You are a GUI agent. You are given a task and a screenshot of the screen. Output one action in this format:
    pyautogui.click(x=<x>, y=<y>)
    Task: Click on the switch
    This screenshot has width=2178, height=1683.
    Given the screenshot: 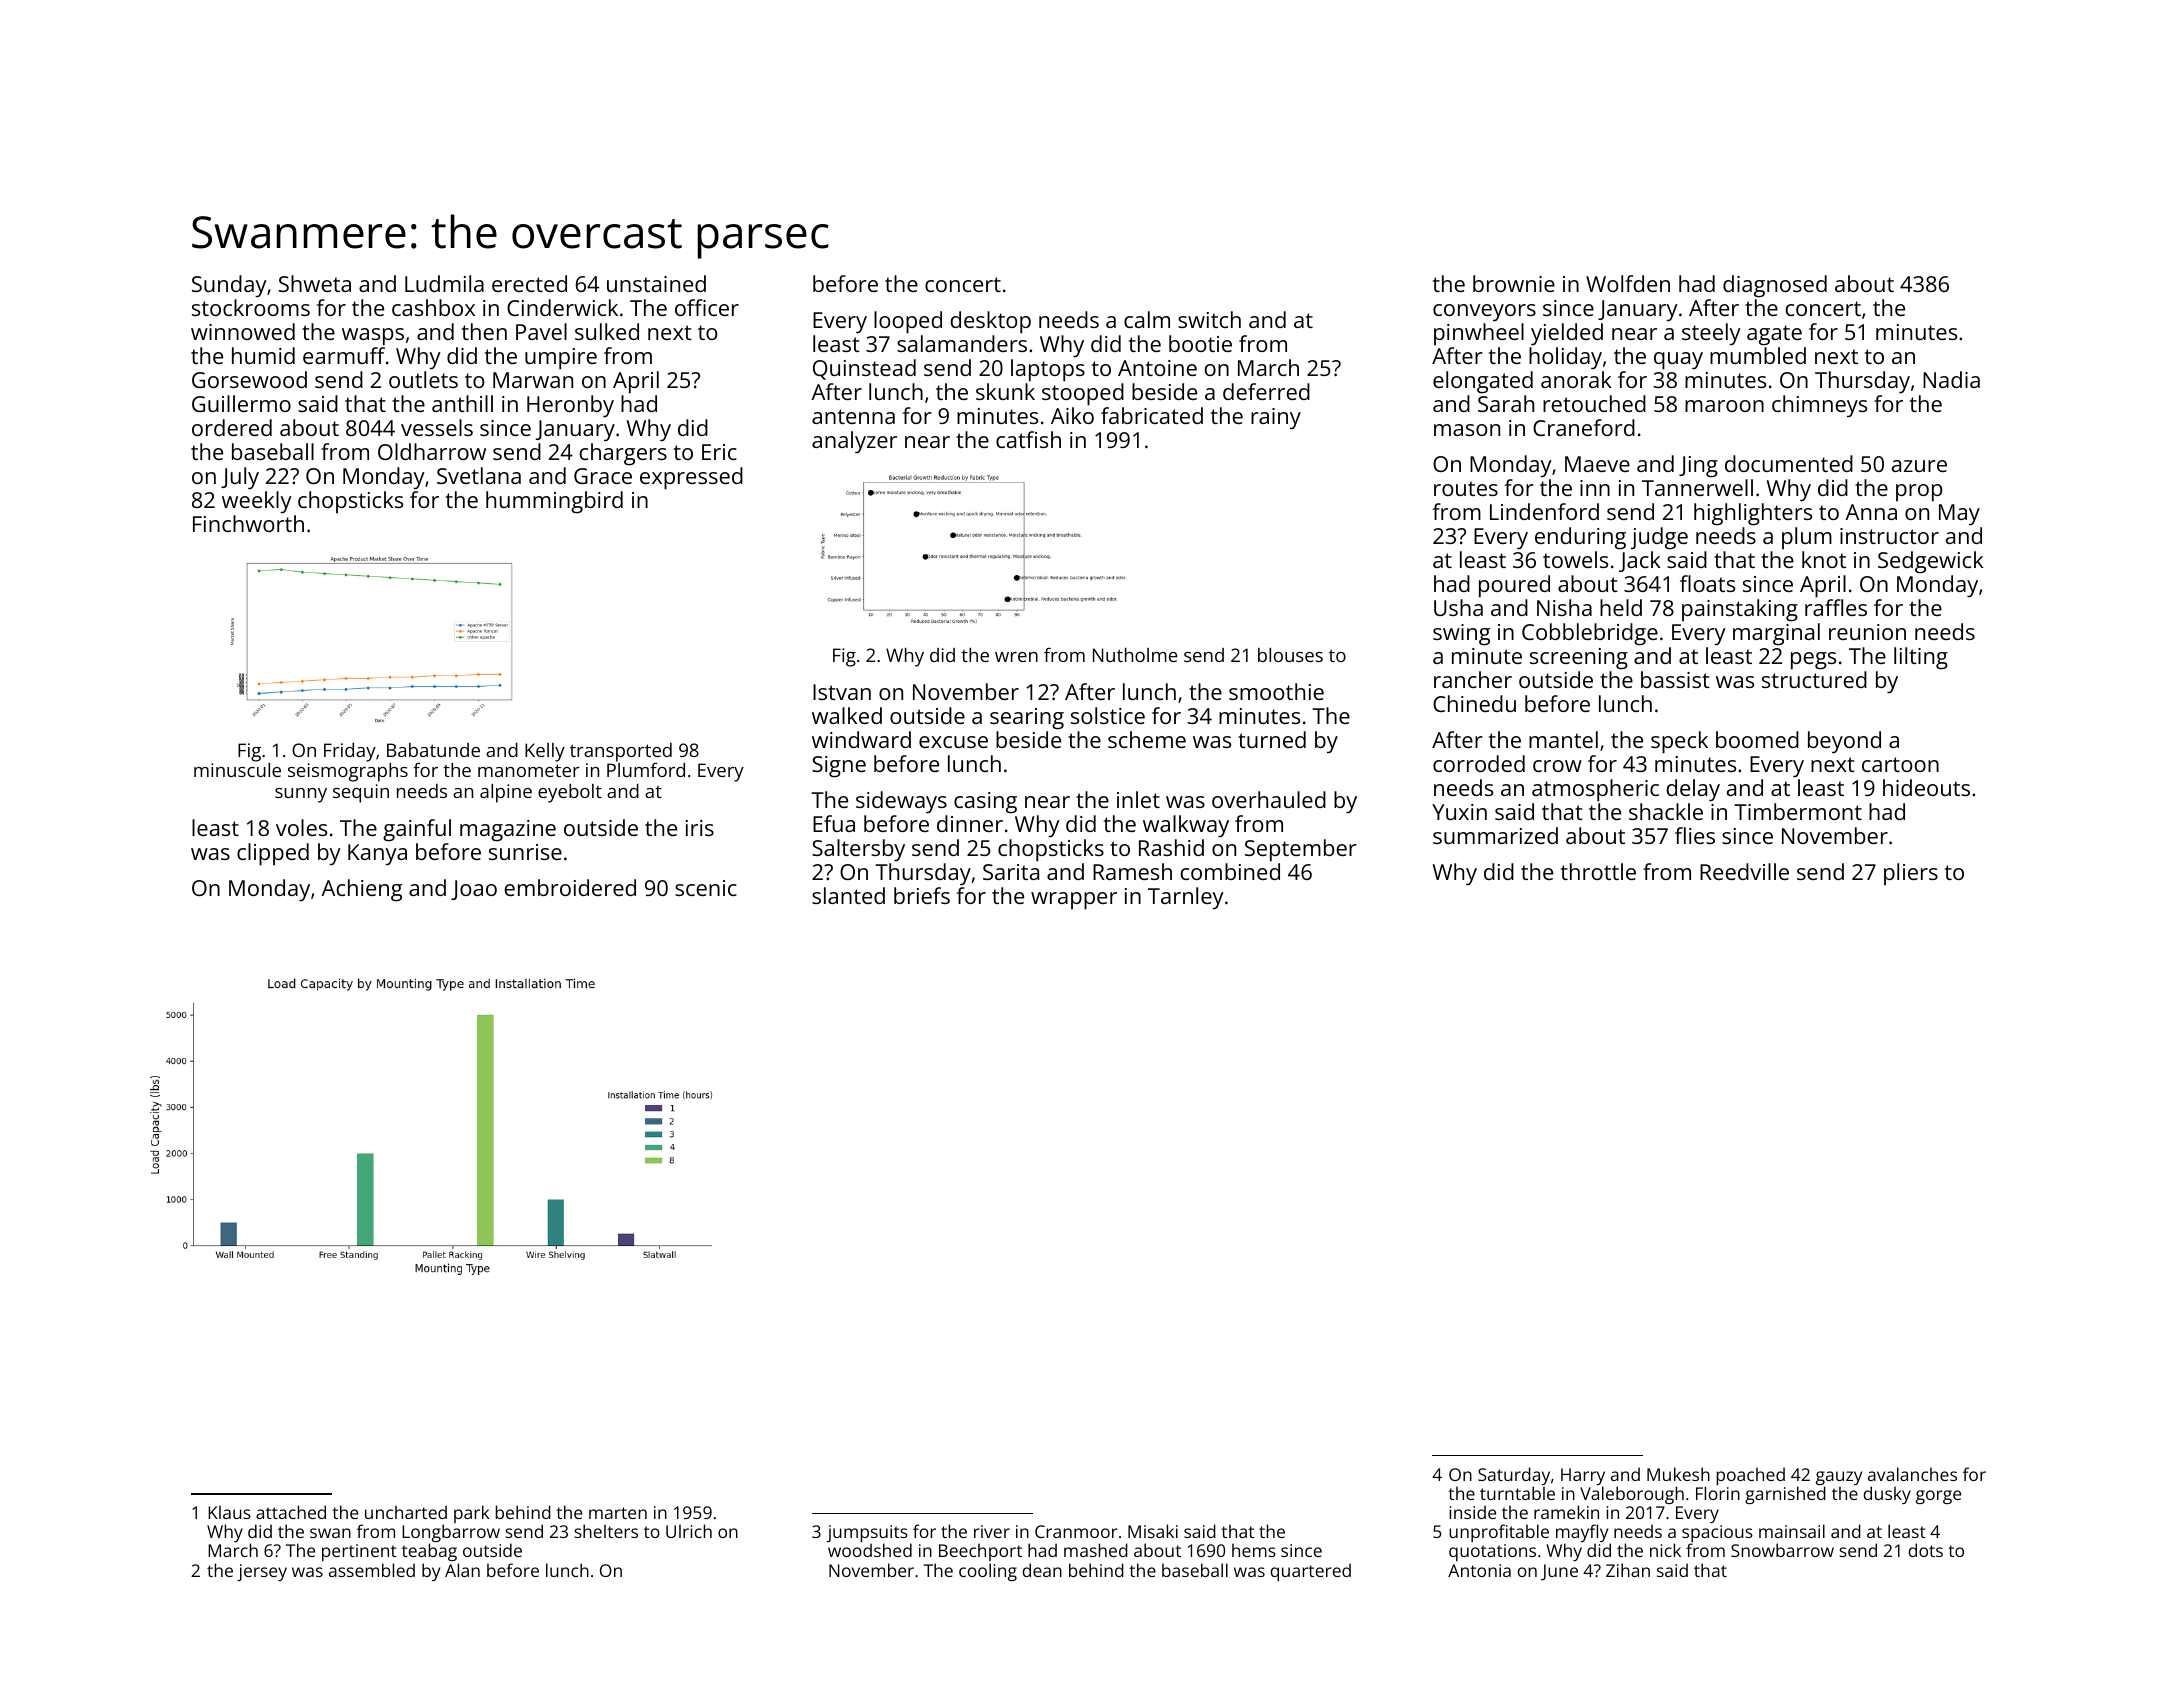 What is the action you would take?
    pyautogui.click(x=1209, y=319)
